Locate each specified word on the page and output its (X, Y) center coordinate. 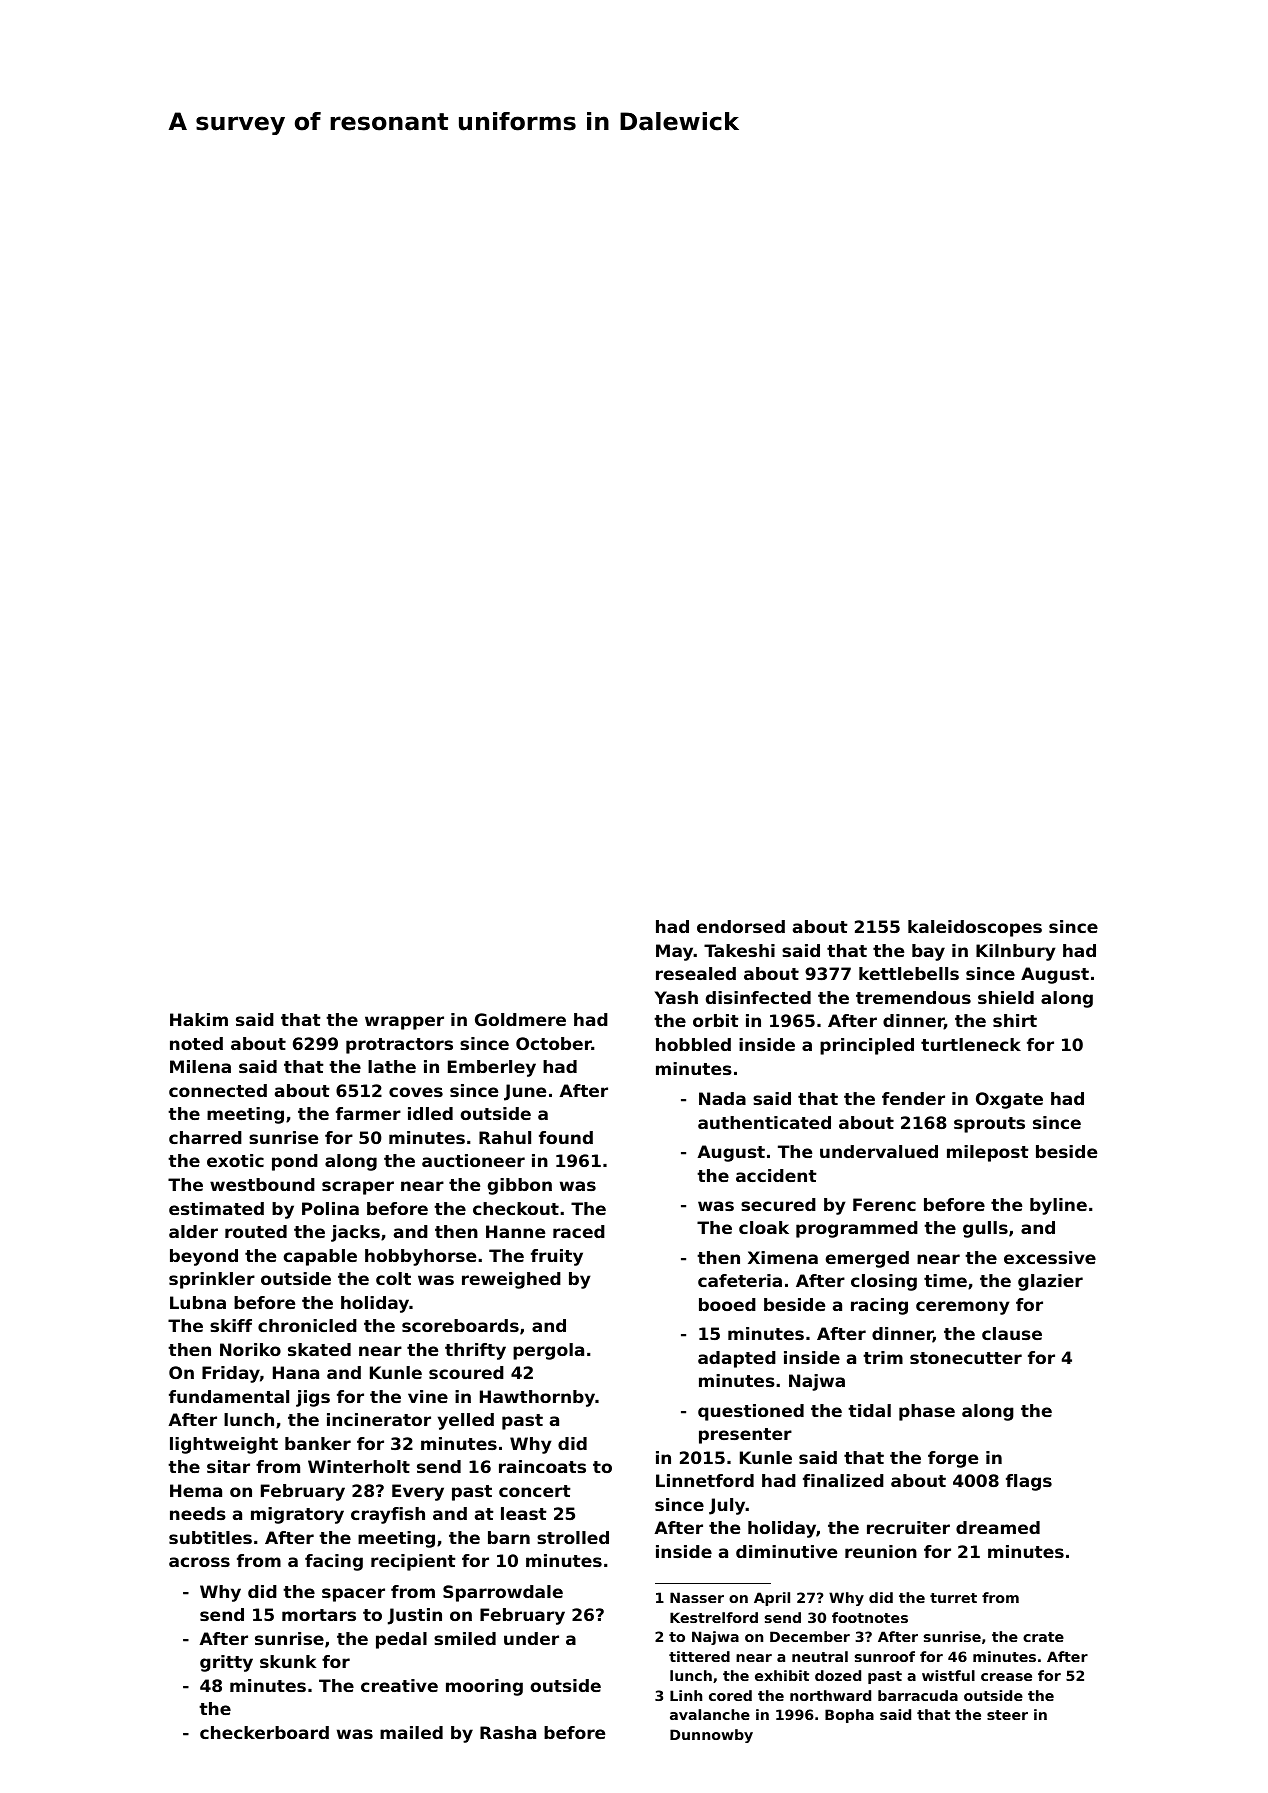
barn (509, 1537)
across (199, 1562)
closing (884, 1282)
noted (196, 1043)
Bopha (849, 1716)
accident (776, 1175)
